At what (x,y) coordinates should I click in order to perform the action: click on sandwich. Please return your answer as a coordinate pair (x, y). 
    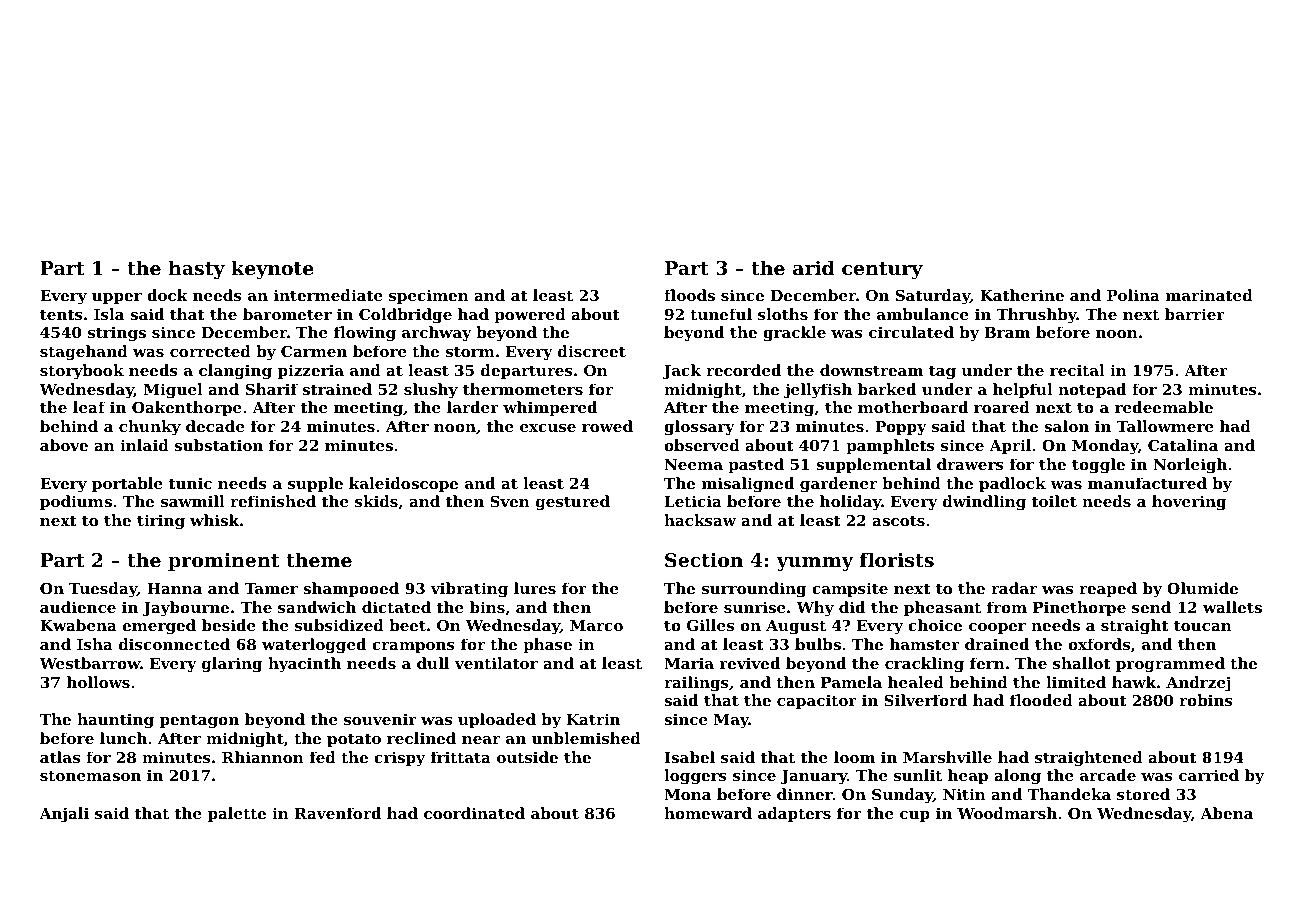
    Looking at the image, I should click on (317, 607).
